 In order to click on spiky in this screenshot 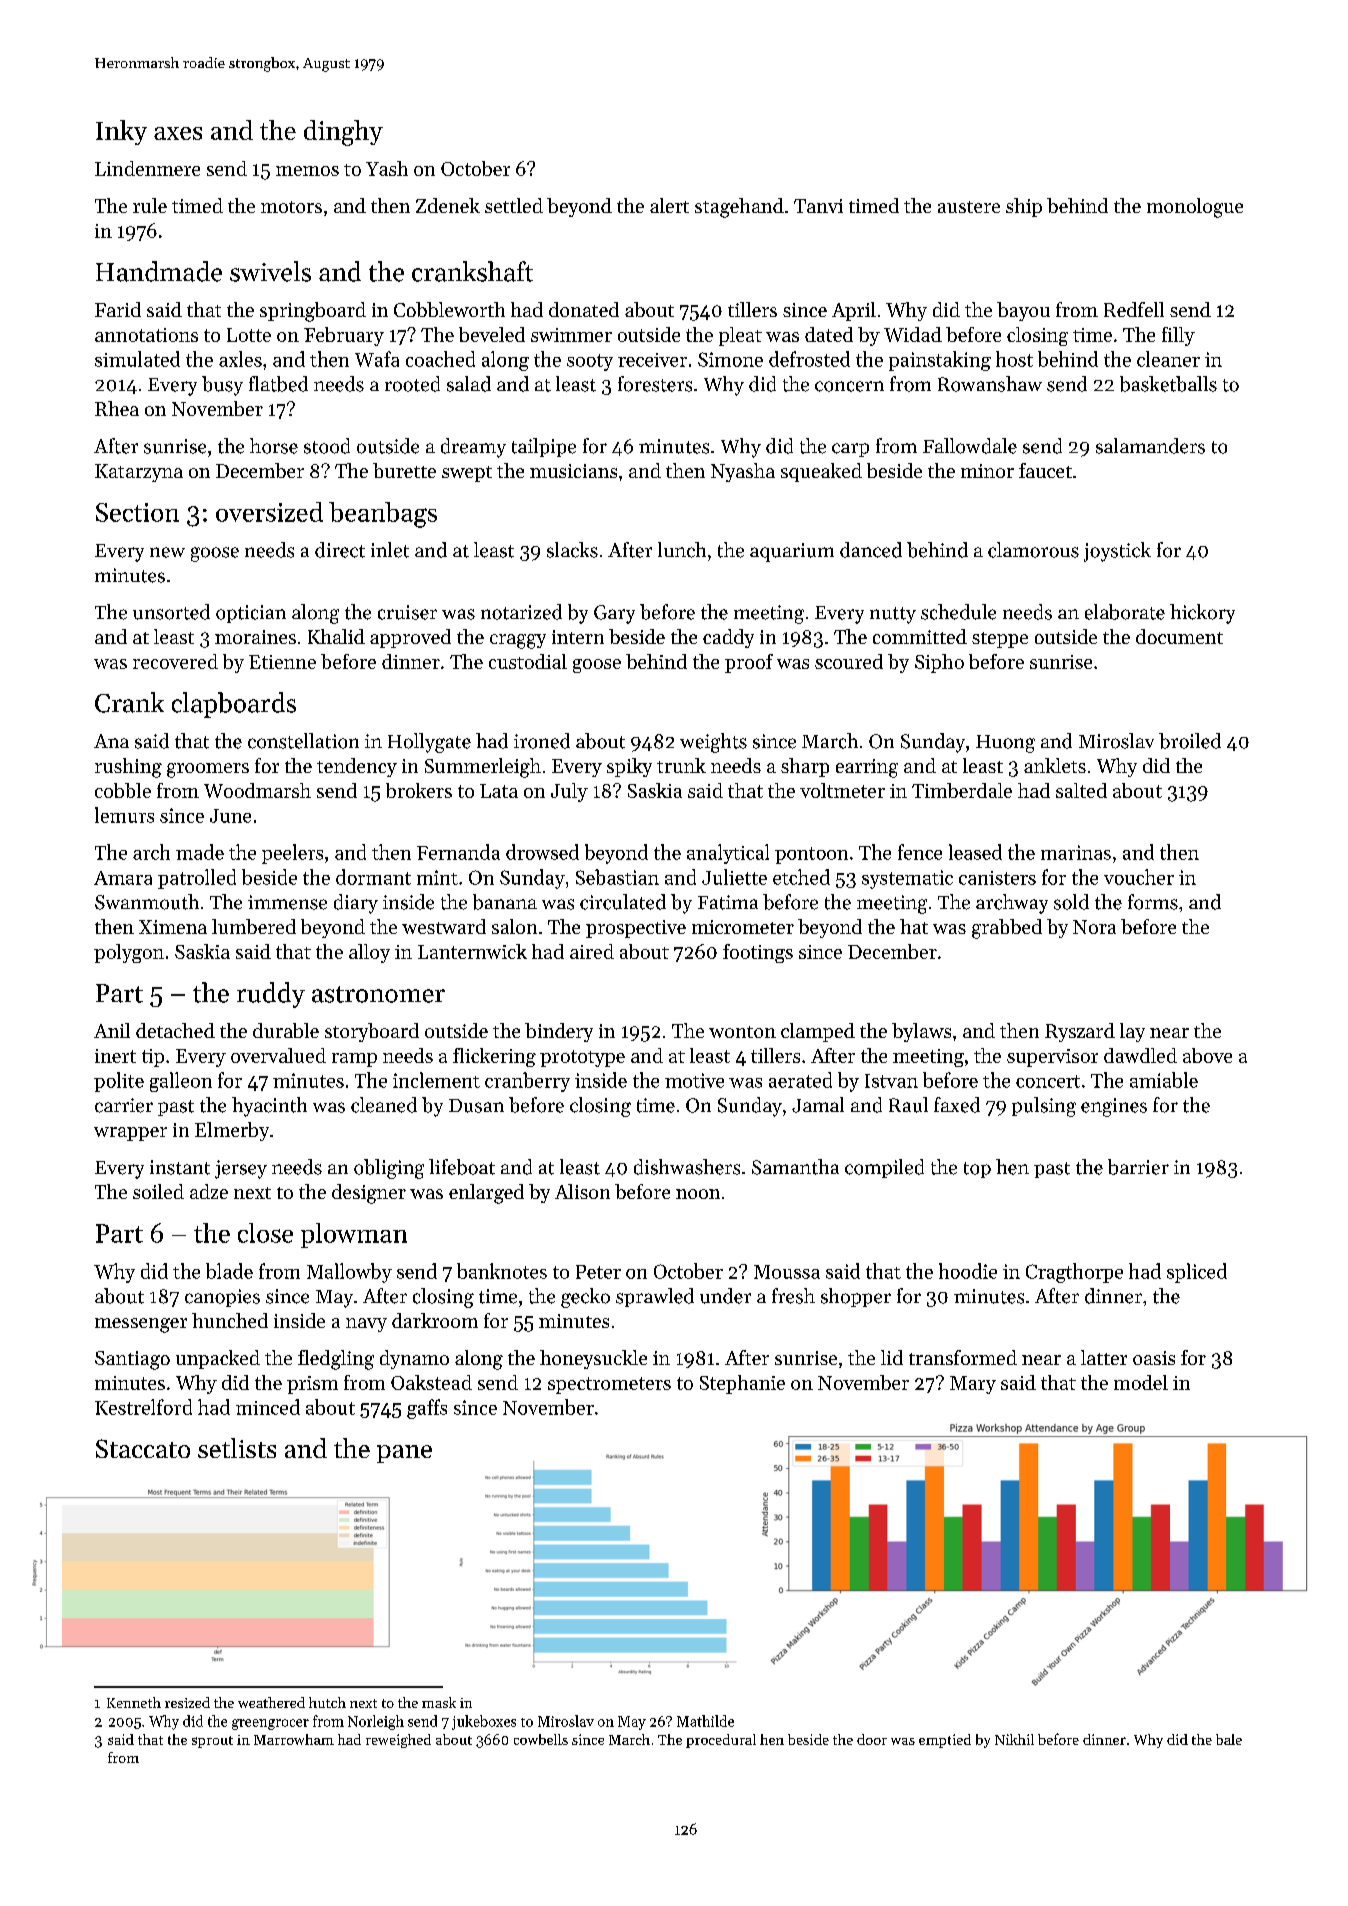, I will do `click(629, 767)`.
